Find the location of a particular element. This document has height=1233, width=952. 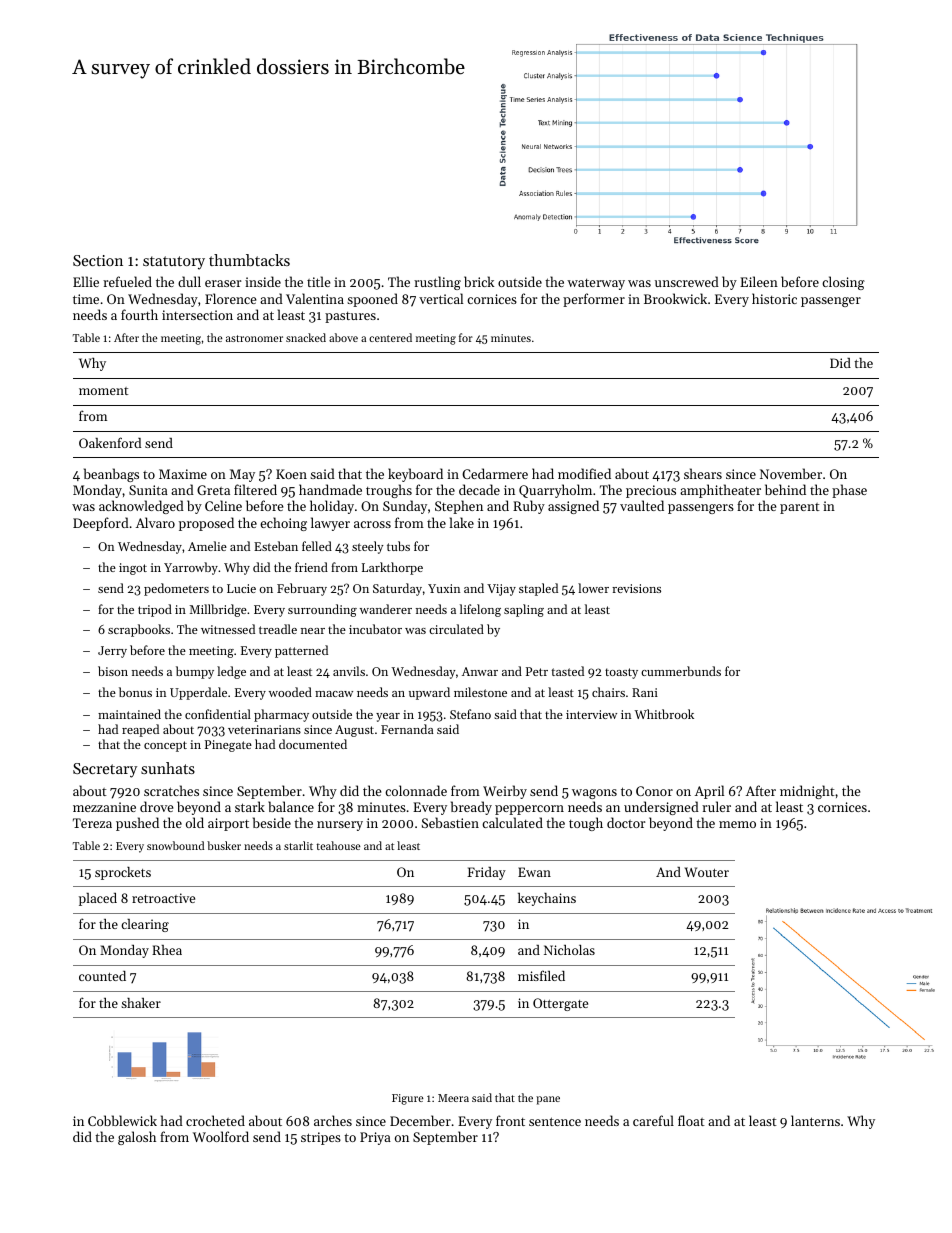

lanterns is located at coordinates (815, 1120).
